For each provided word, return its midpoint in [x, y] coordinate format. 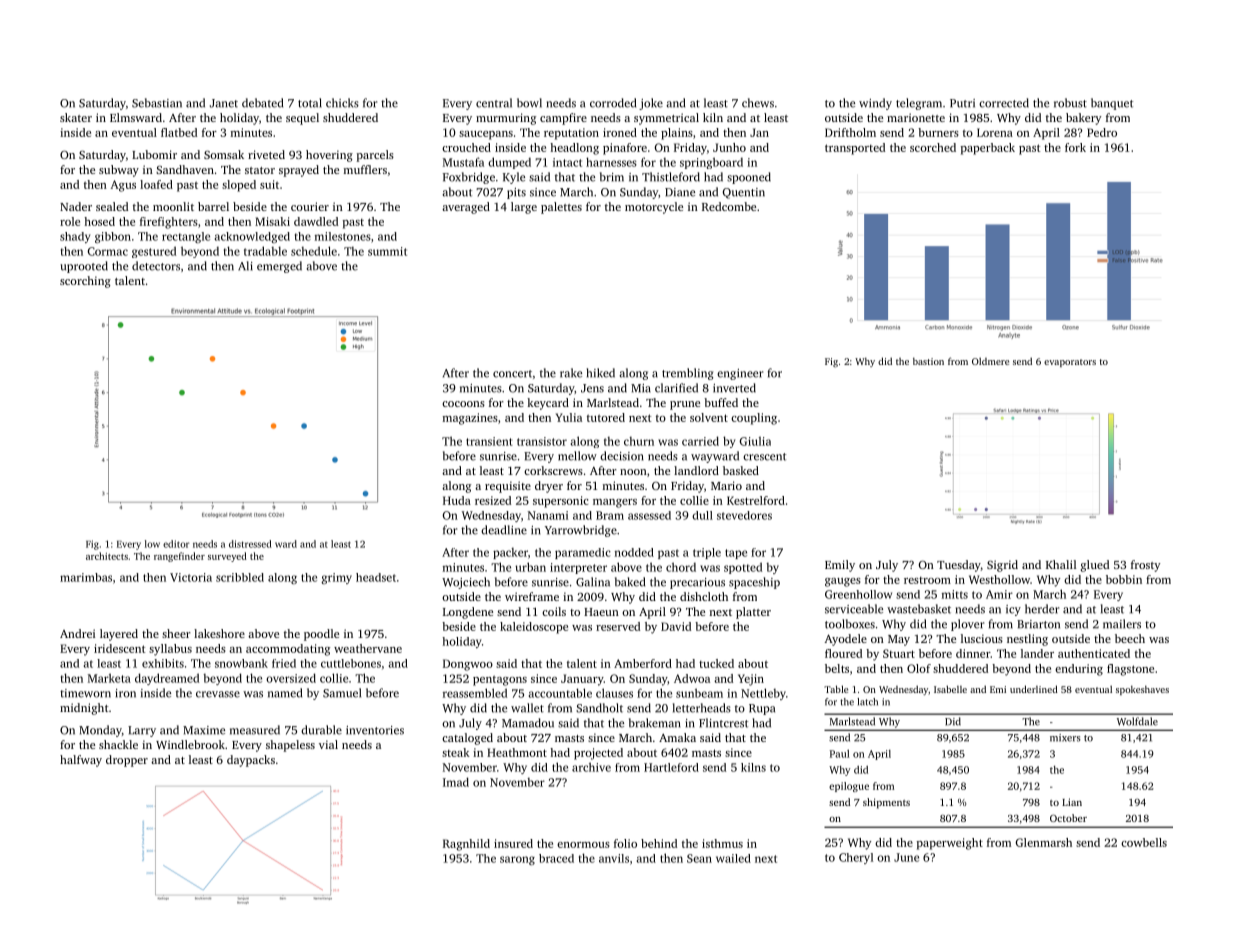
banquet [1112, 104]
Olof [919, 668]
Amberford [643, 663]
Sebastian [157, 103]
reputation [571, 134]
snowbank [241, 663]
